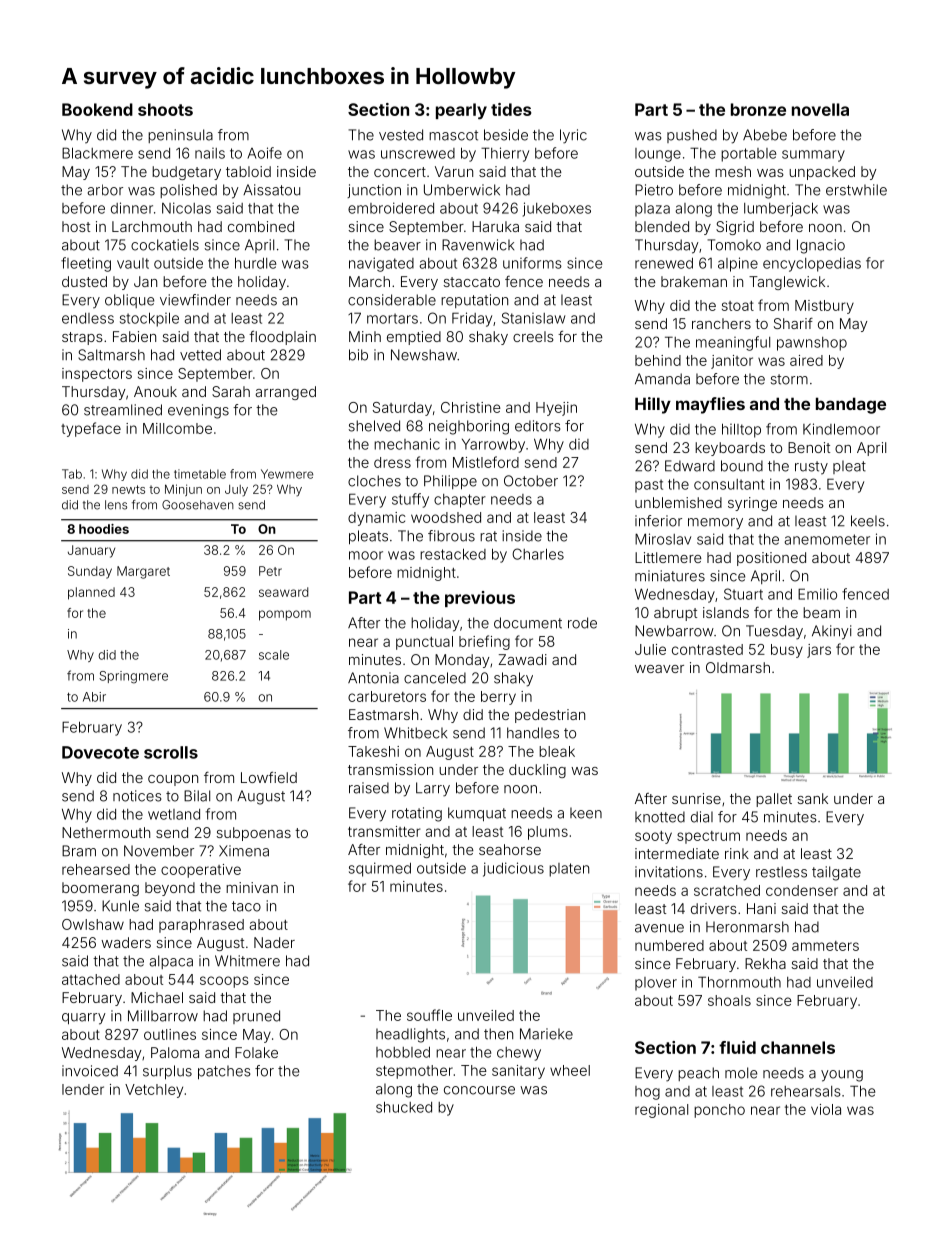  Describe the element at coordinates (453, 554) in the page. I see `restacked` at that location.
